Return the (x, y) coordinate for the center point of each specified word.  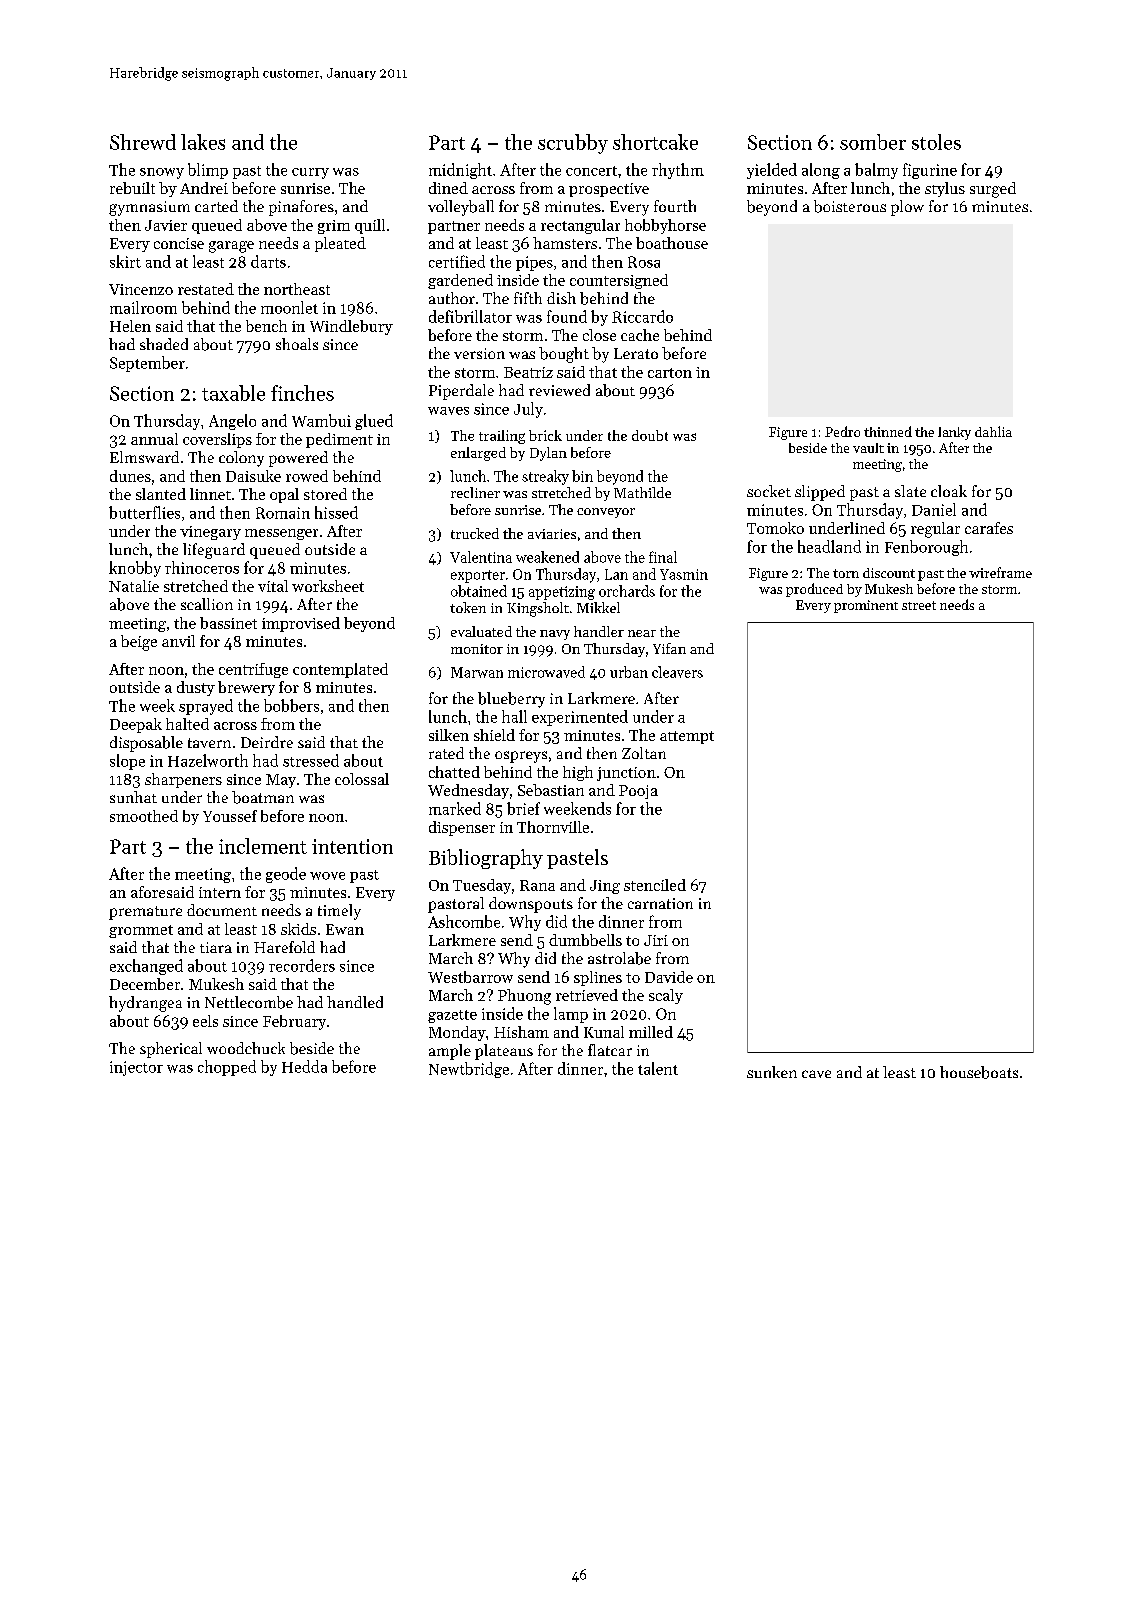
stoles (936, 142)
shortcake (655, 142)
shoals (297, 344)
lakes (203, 142)
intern (220, 892)
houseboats (979, 1072)
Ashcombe (464, 921)
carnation (660, 903)
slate (910, 491)
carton (670, 373)
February (294, 1022)
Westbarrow (470, 977)
